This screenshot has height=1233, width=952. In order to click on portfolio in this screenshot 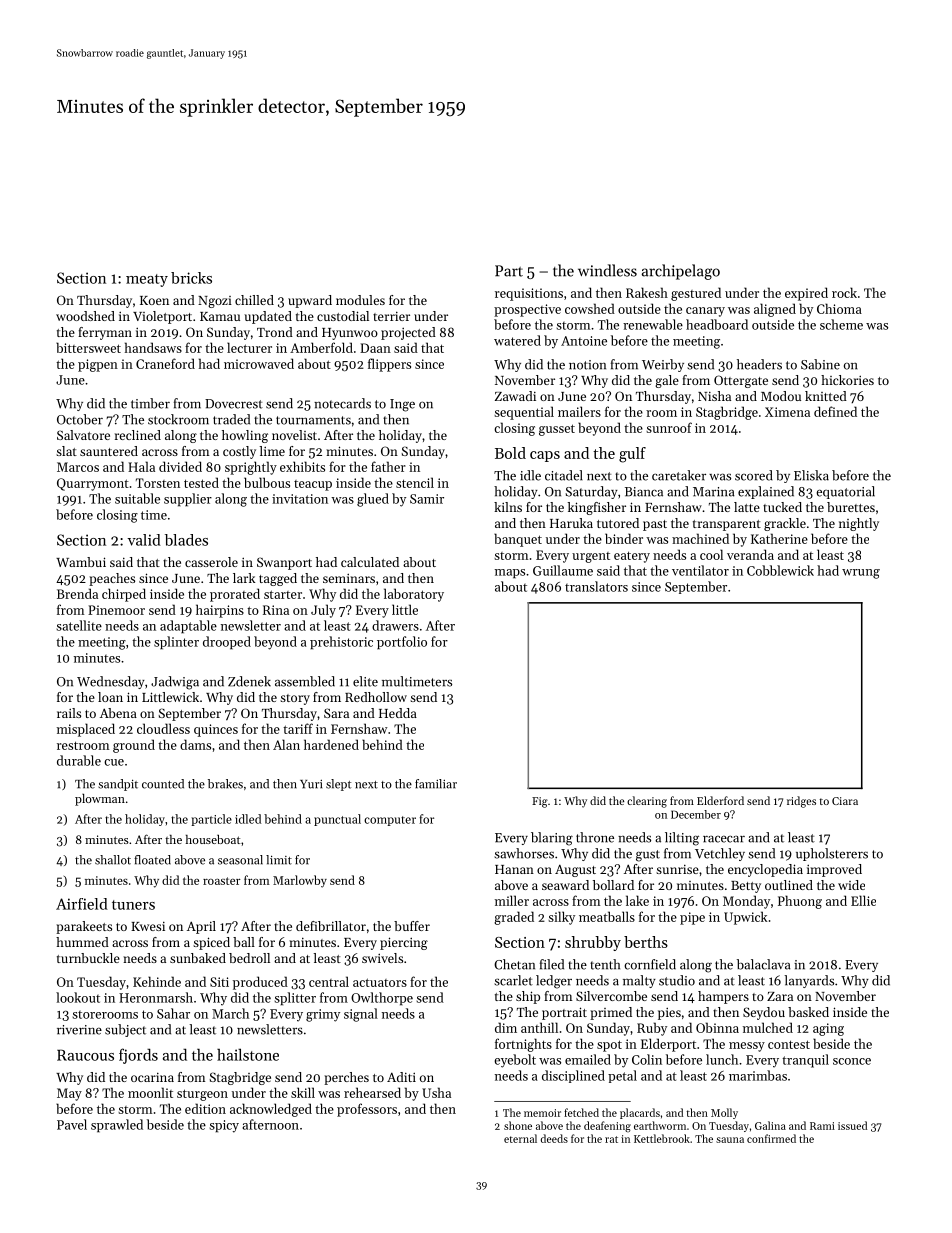, I will do `click(402, 643)`.
